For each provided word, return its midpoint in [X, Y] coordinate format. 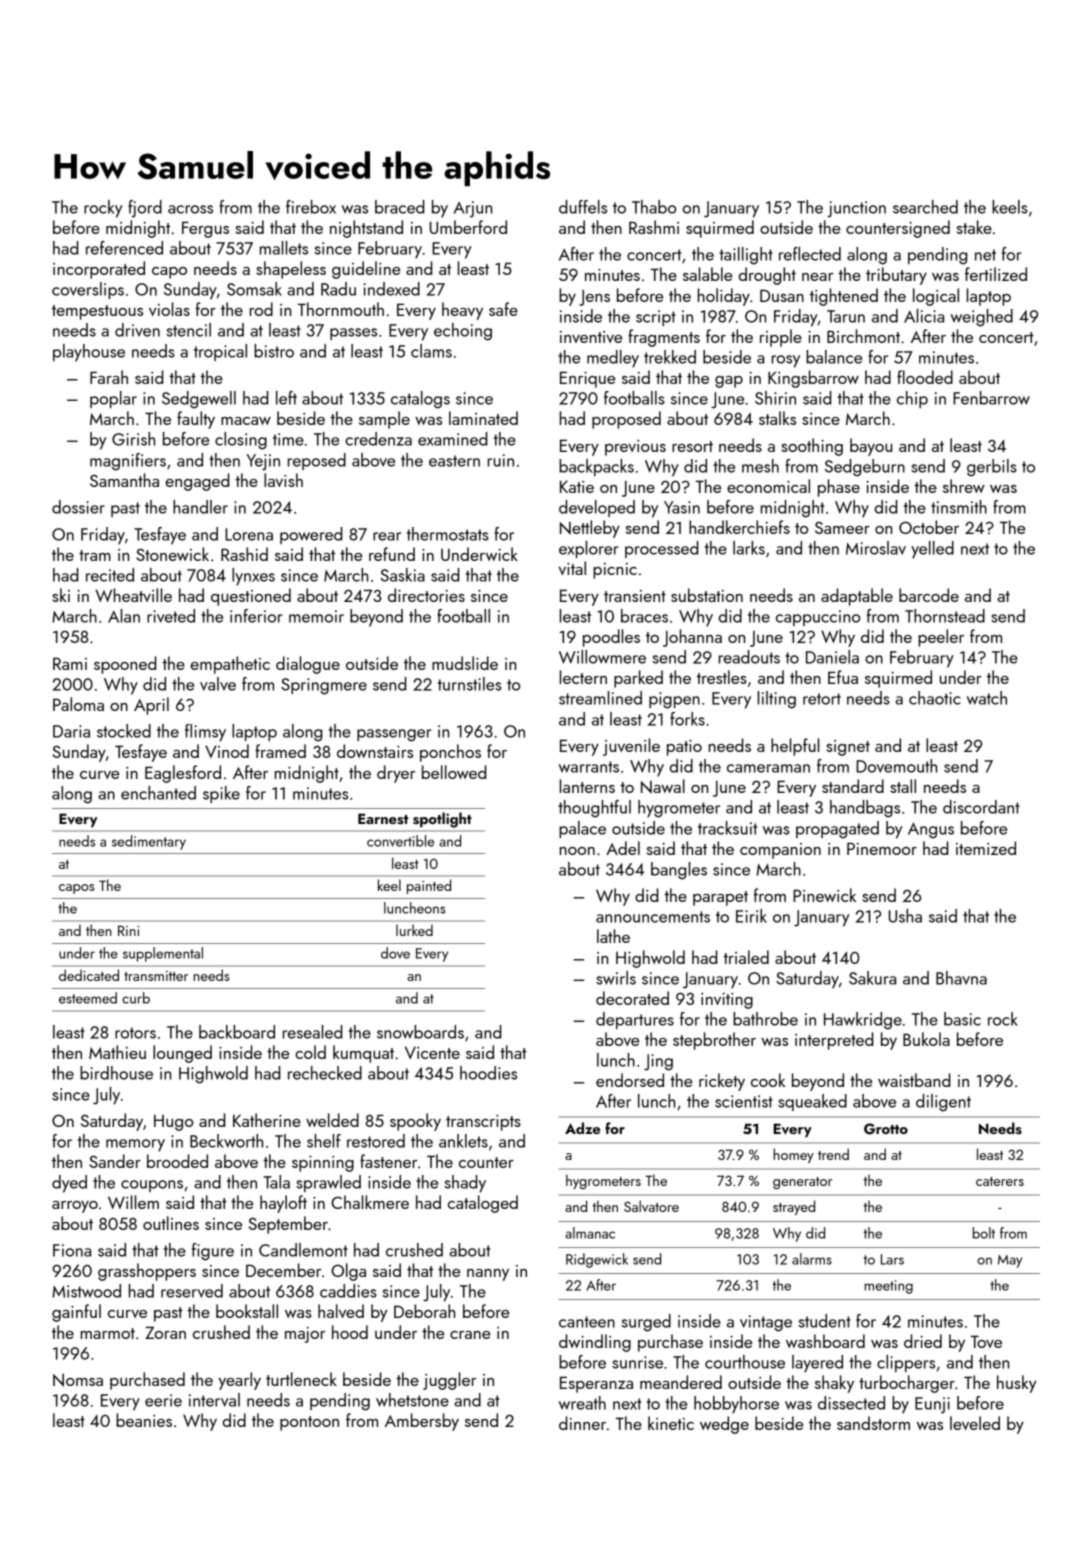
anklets [463, 1141]
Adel [623, 848]
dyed [69, 1184]
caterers [1000, 1181]
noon [577, 851]
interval [214, 1400]
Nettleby [590, 529]
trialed [746, 957]
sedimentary [149, 842]
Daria [71, 731]
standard [853, 786]
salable [707, 274]
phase [839, 488]
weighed [982, 318]
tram [95, 555]
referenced [124, 248]
